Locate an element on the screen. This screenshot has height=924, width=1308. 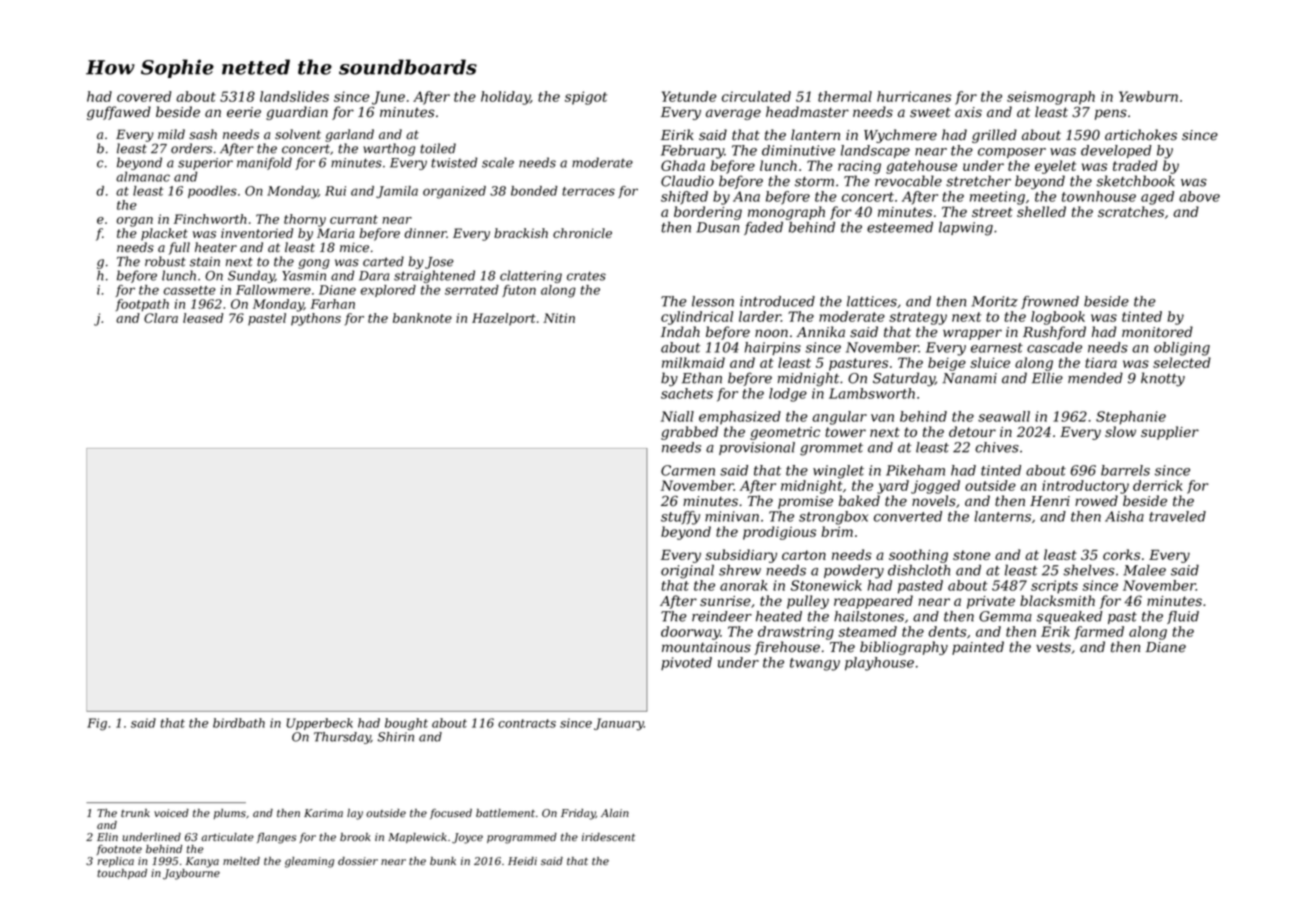
chronicle is located at coordinates (582, 233).
